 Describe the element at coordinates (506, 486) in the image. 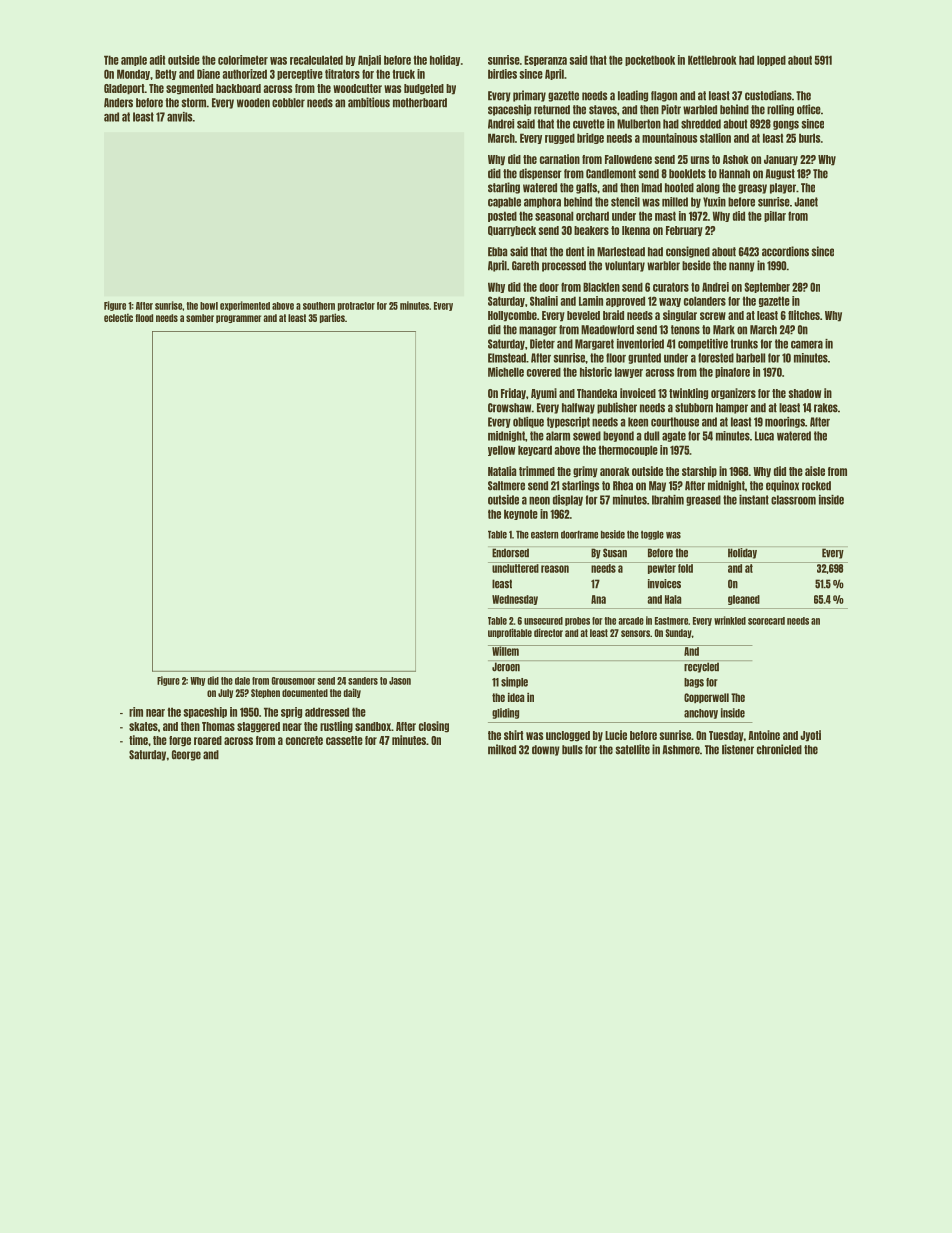

I see `Saltmere` at that location.
